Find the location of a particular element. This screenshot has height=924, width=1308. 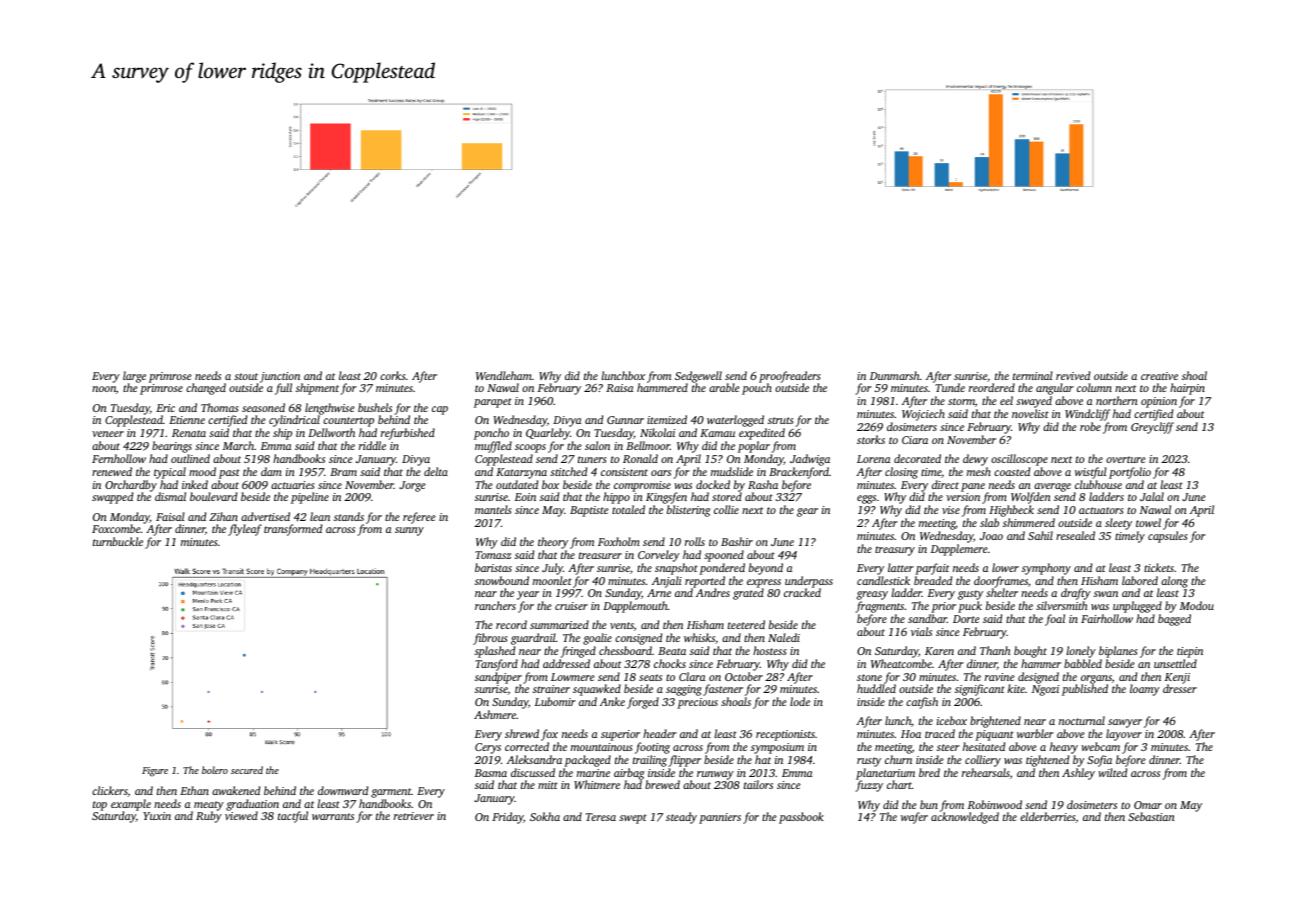

stone is located at coordinates (869, 677).
